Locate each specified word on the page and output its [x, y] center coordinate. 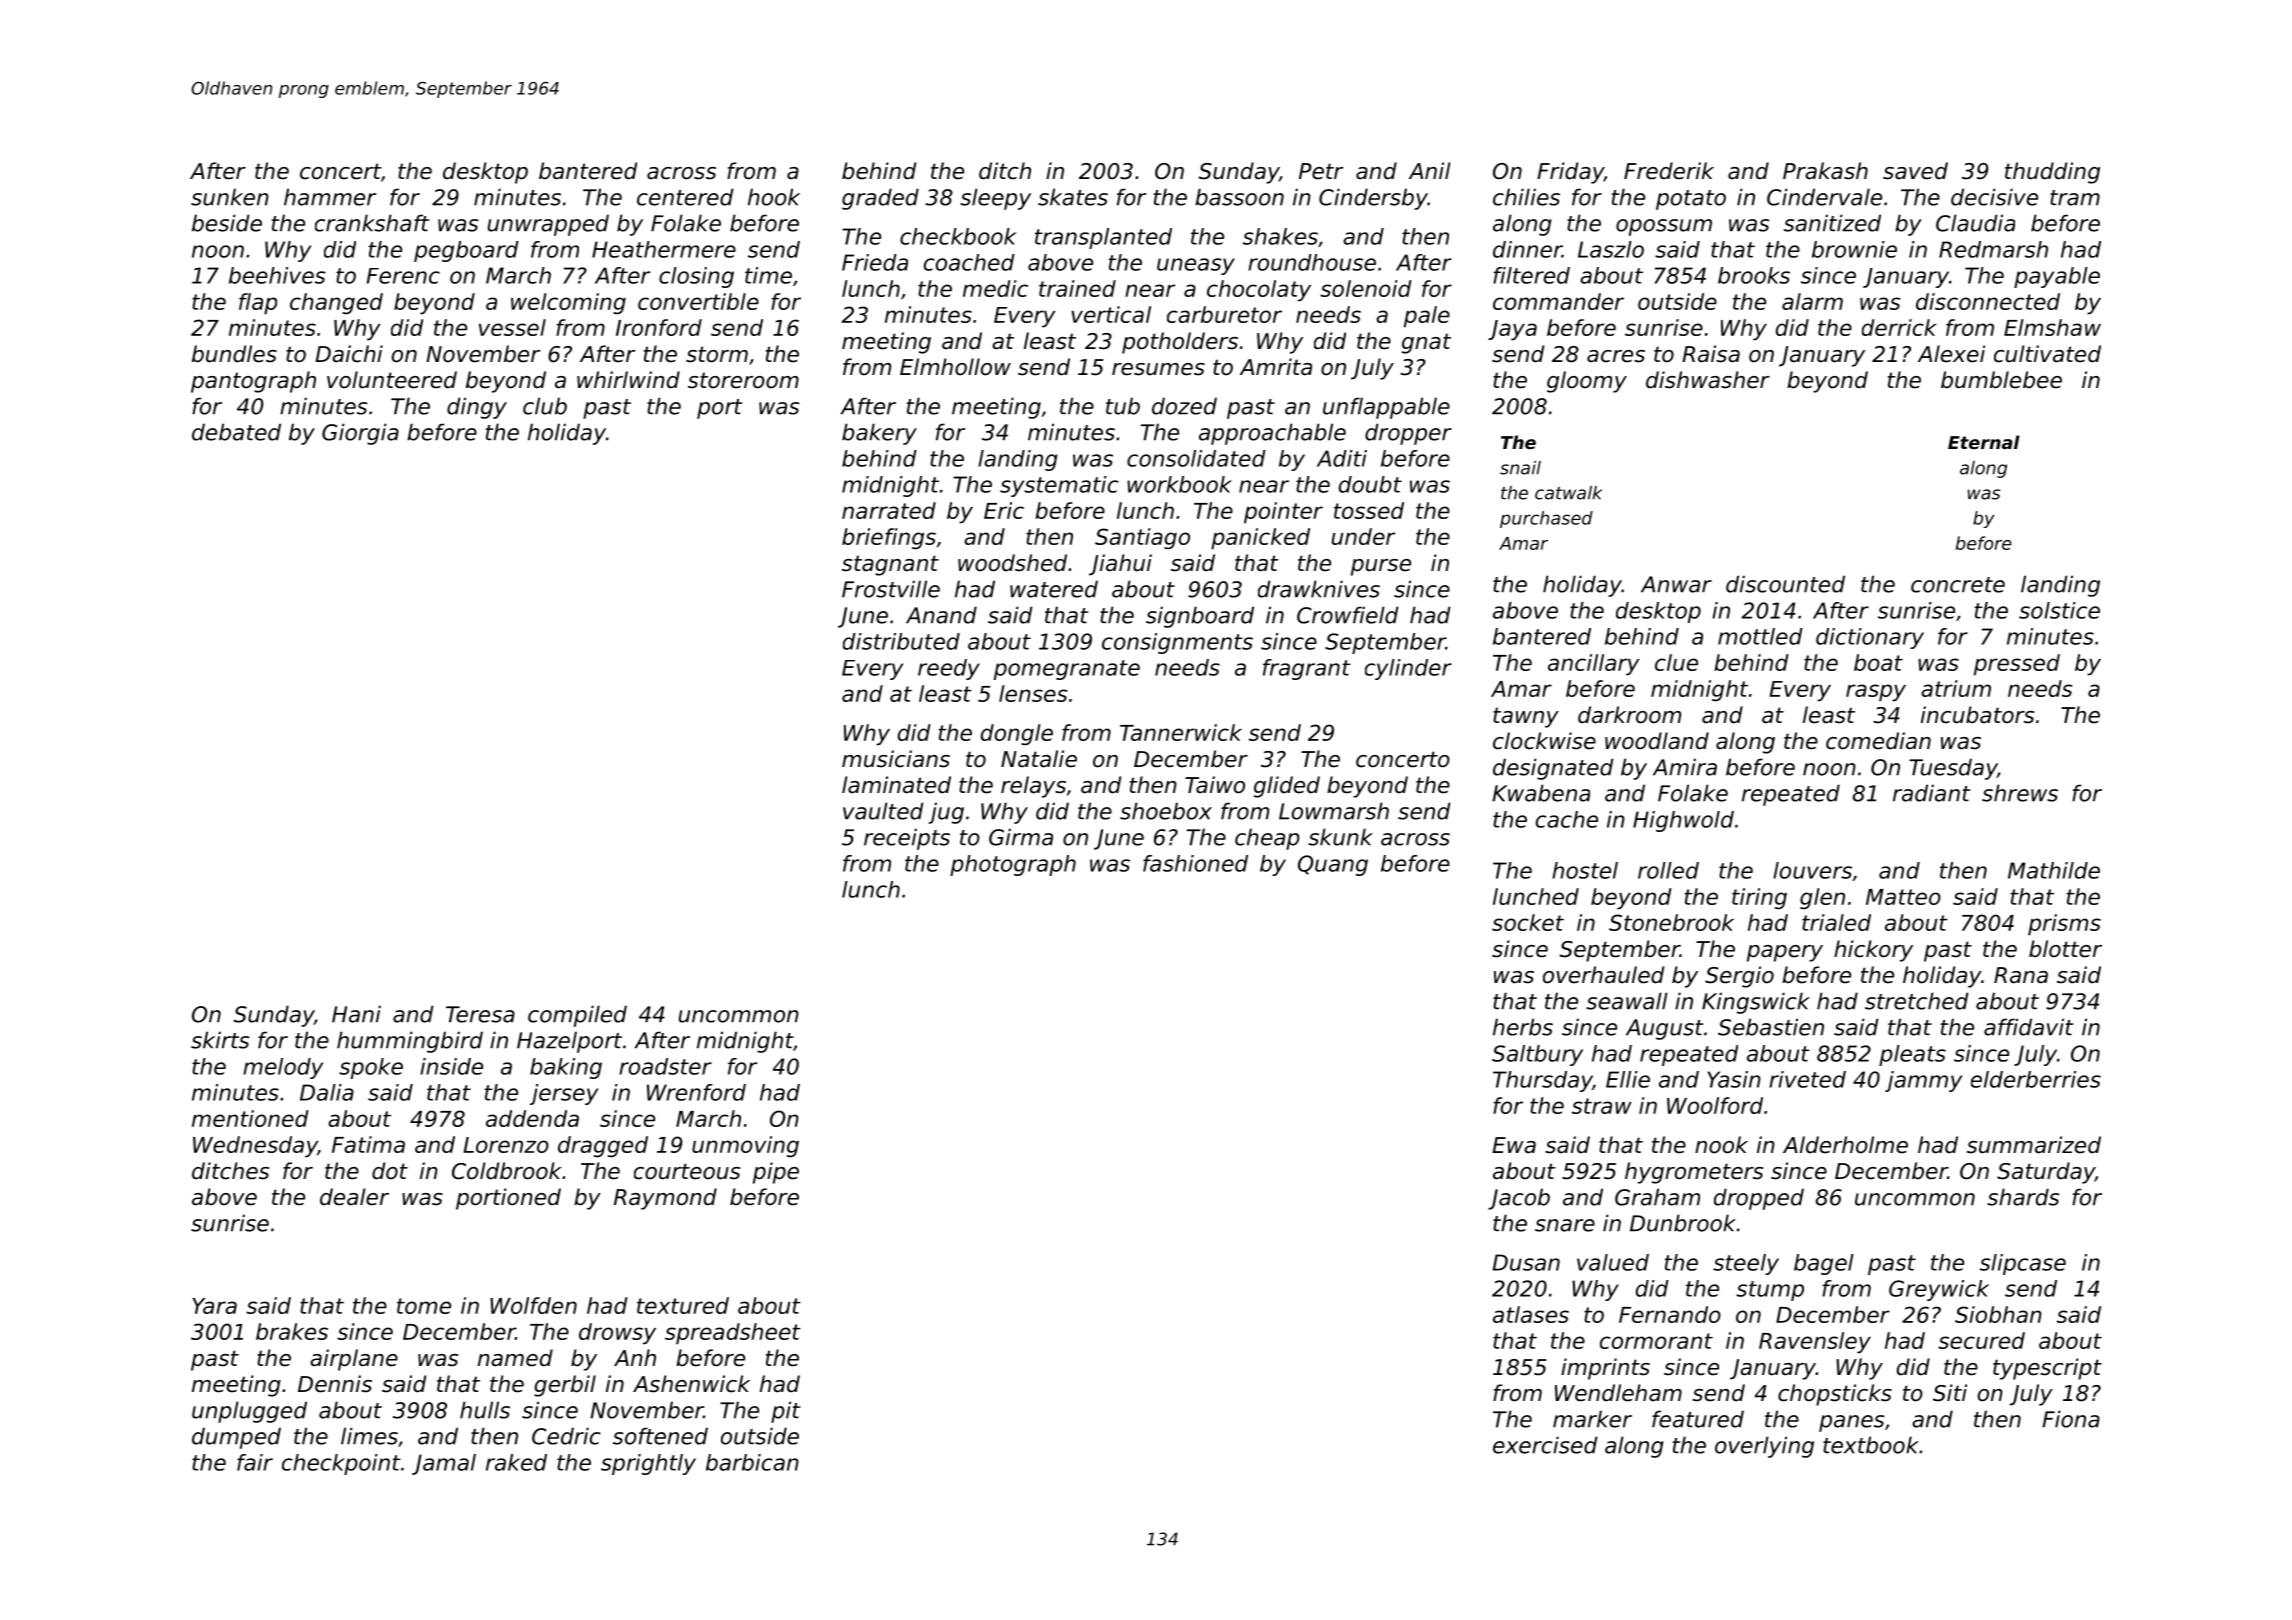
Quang [1333, 865]
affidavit [2029, 1027]
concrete [1958, 585]
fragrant [1307, 669]
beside [227, 223]
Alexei [1951, 354]
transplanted [1103, 238]
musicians [896, 759]
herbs [1523, 1027]
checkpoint [341, 1464]
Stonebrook [1671, 922]
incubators [1977, 715]
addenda [532, 1118]
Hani [356, 1014]
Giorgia [360, 434]
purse [1381, 567]
